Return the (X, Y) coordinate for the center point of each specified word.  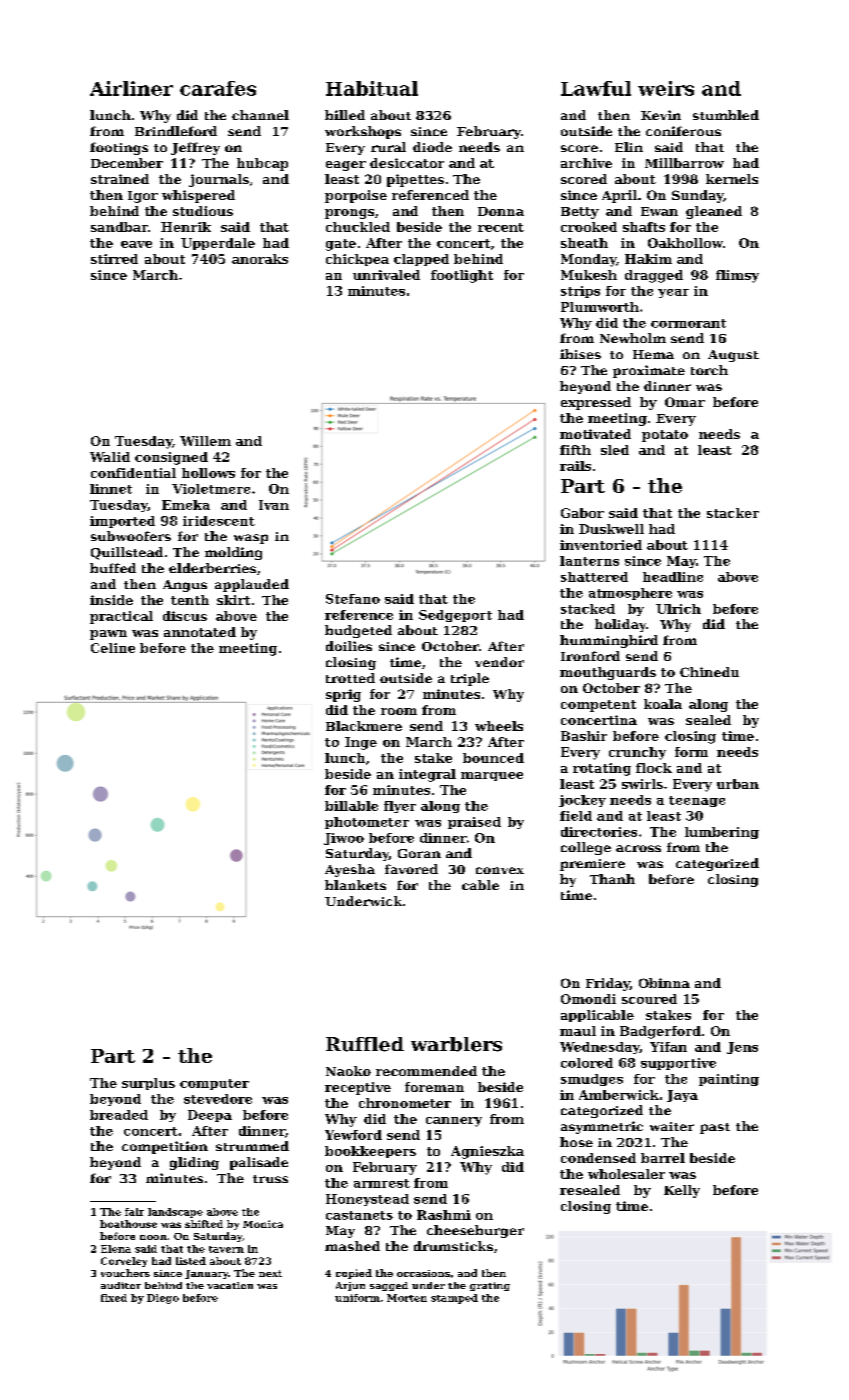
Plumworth (600, 307)
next (270, 1273)
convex (500, 870)
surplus (148, 1084)
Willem (205, 441)
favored (411, 869)
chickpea (357, 260)
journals (219, 180)
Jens (742, 1048)
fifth (575, 450)
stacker (733, 513)
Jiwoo (344, 839)
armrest (382, 1183)
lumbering (722, 833)
